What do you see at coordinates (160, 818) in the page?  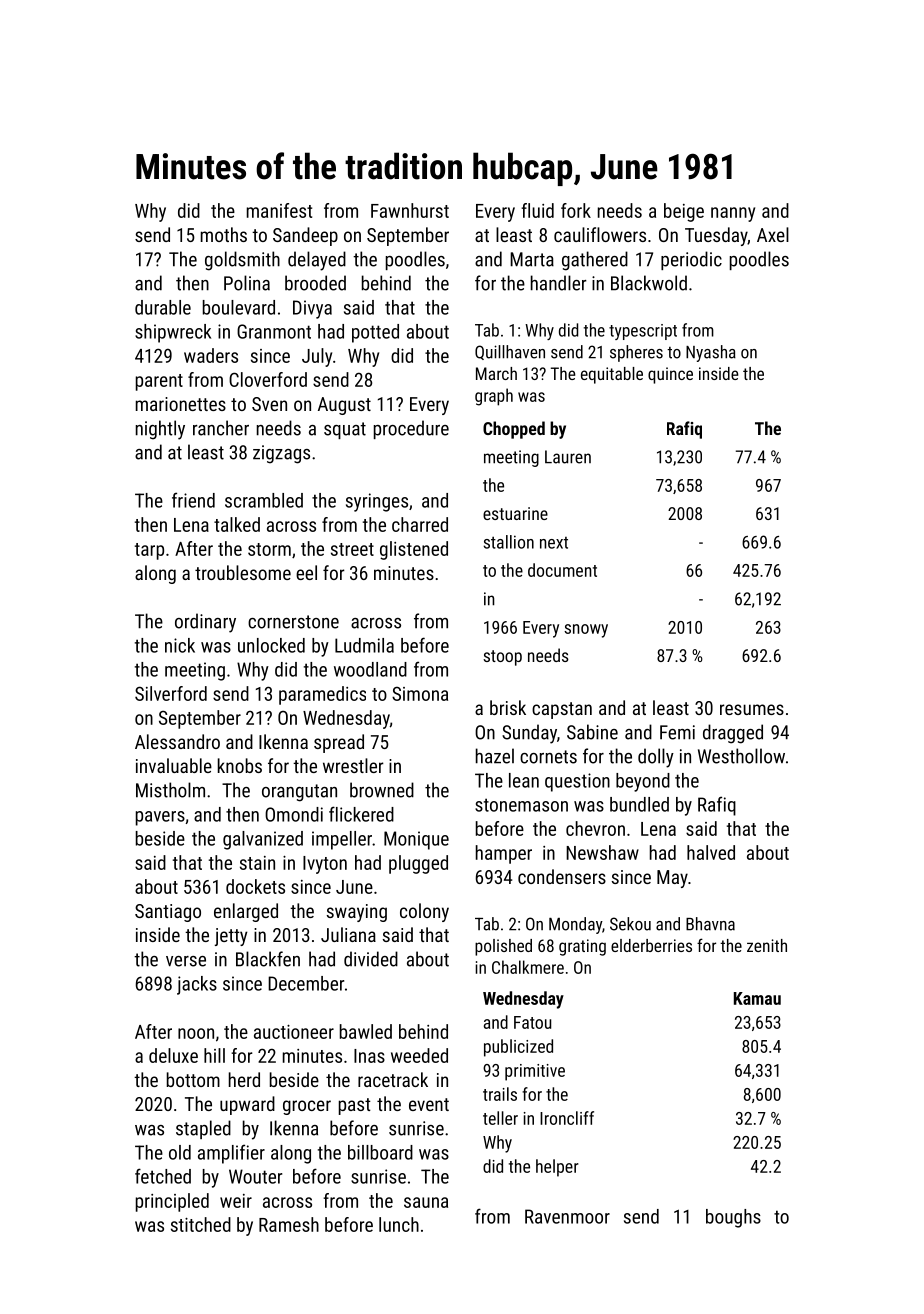 I see `pavers` at bounding box center [160, 818].
